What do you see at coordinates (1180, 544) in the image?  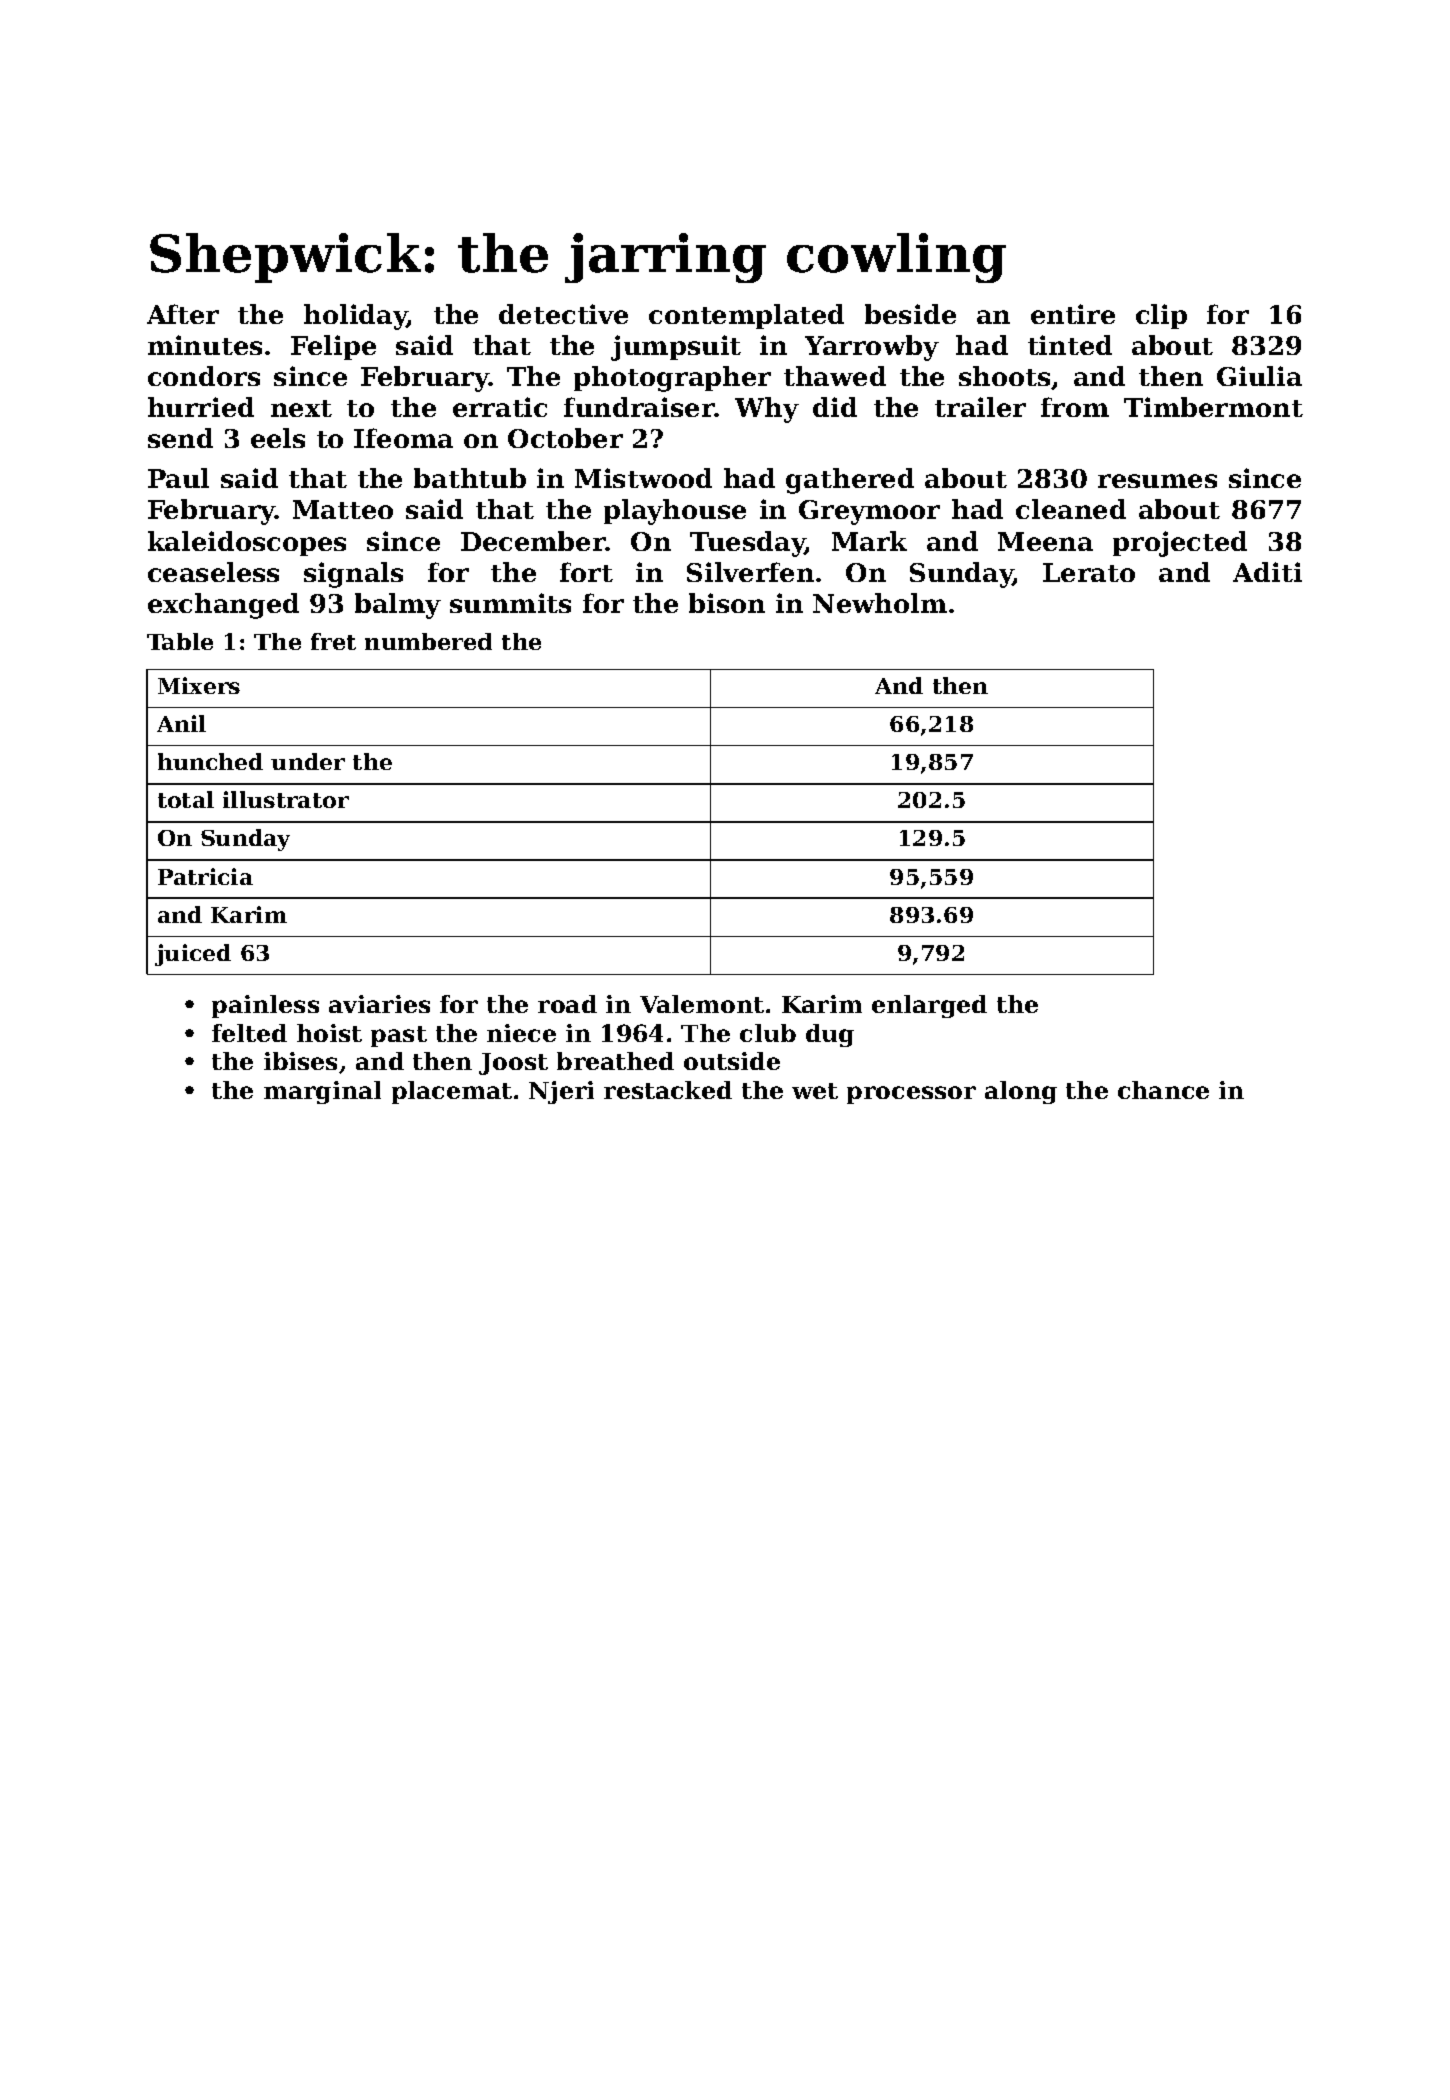 I see `projected` at bounding box center [1180, 544].
